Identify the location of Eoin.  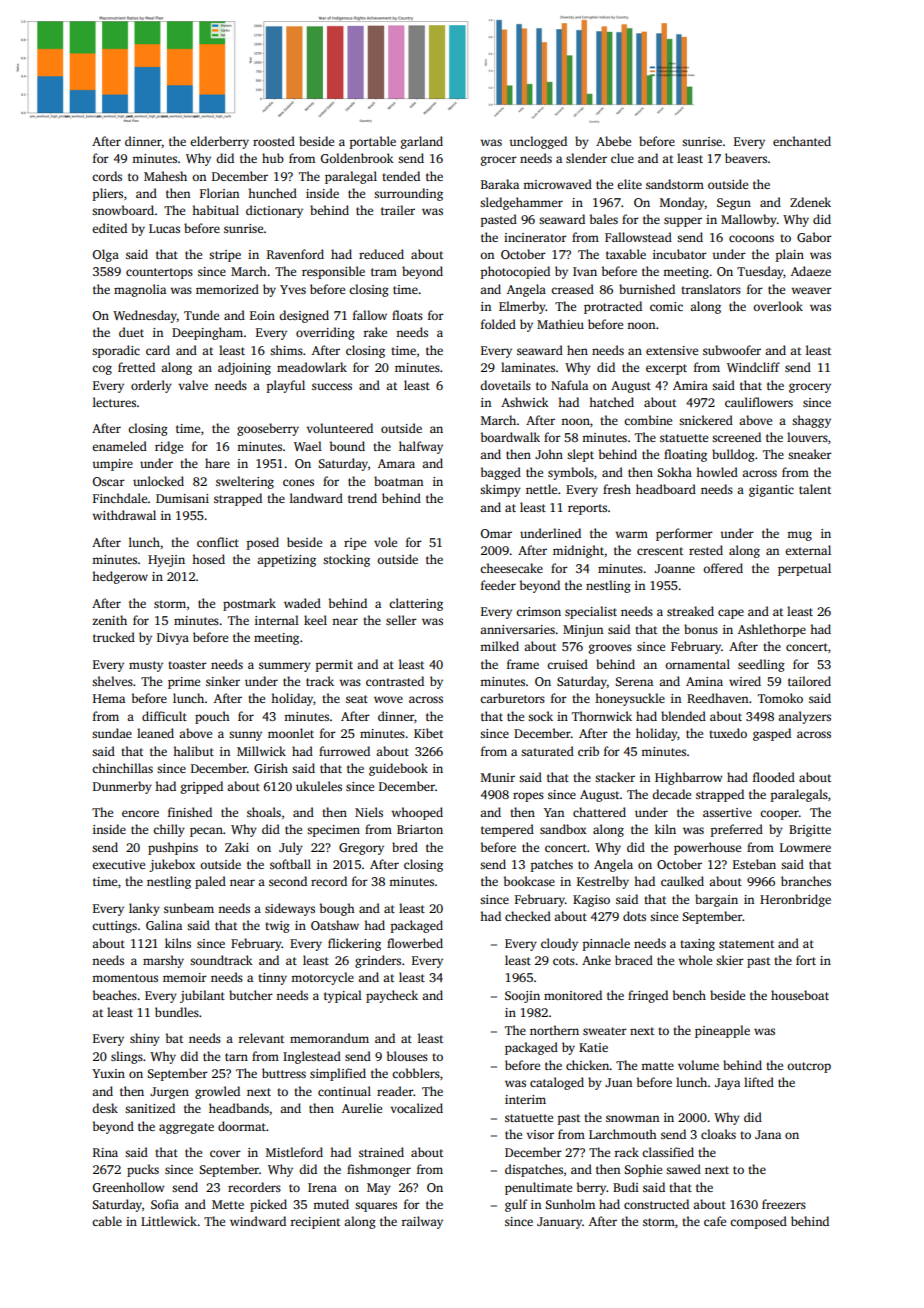
(262, 315).
